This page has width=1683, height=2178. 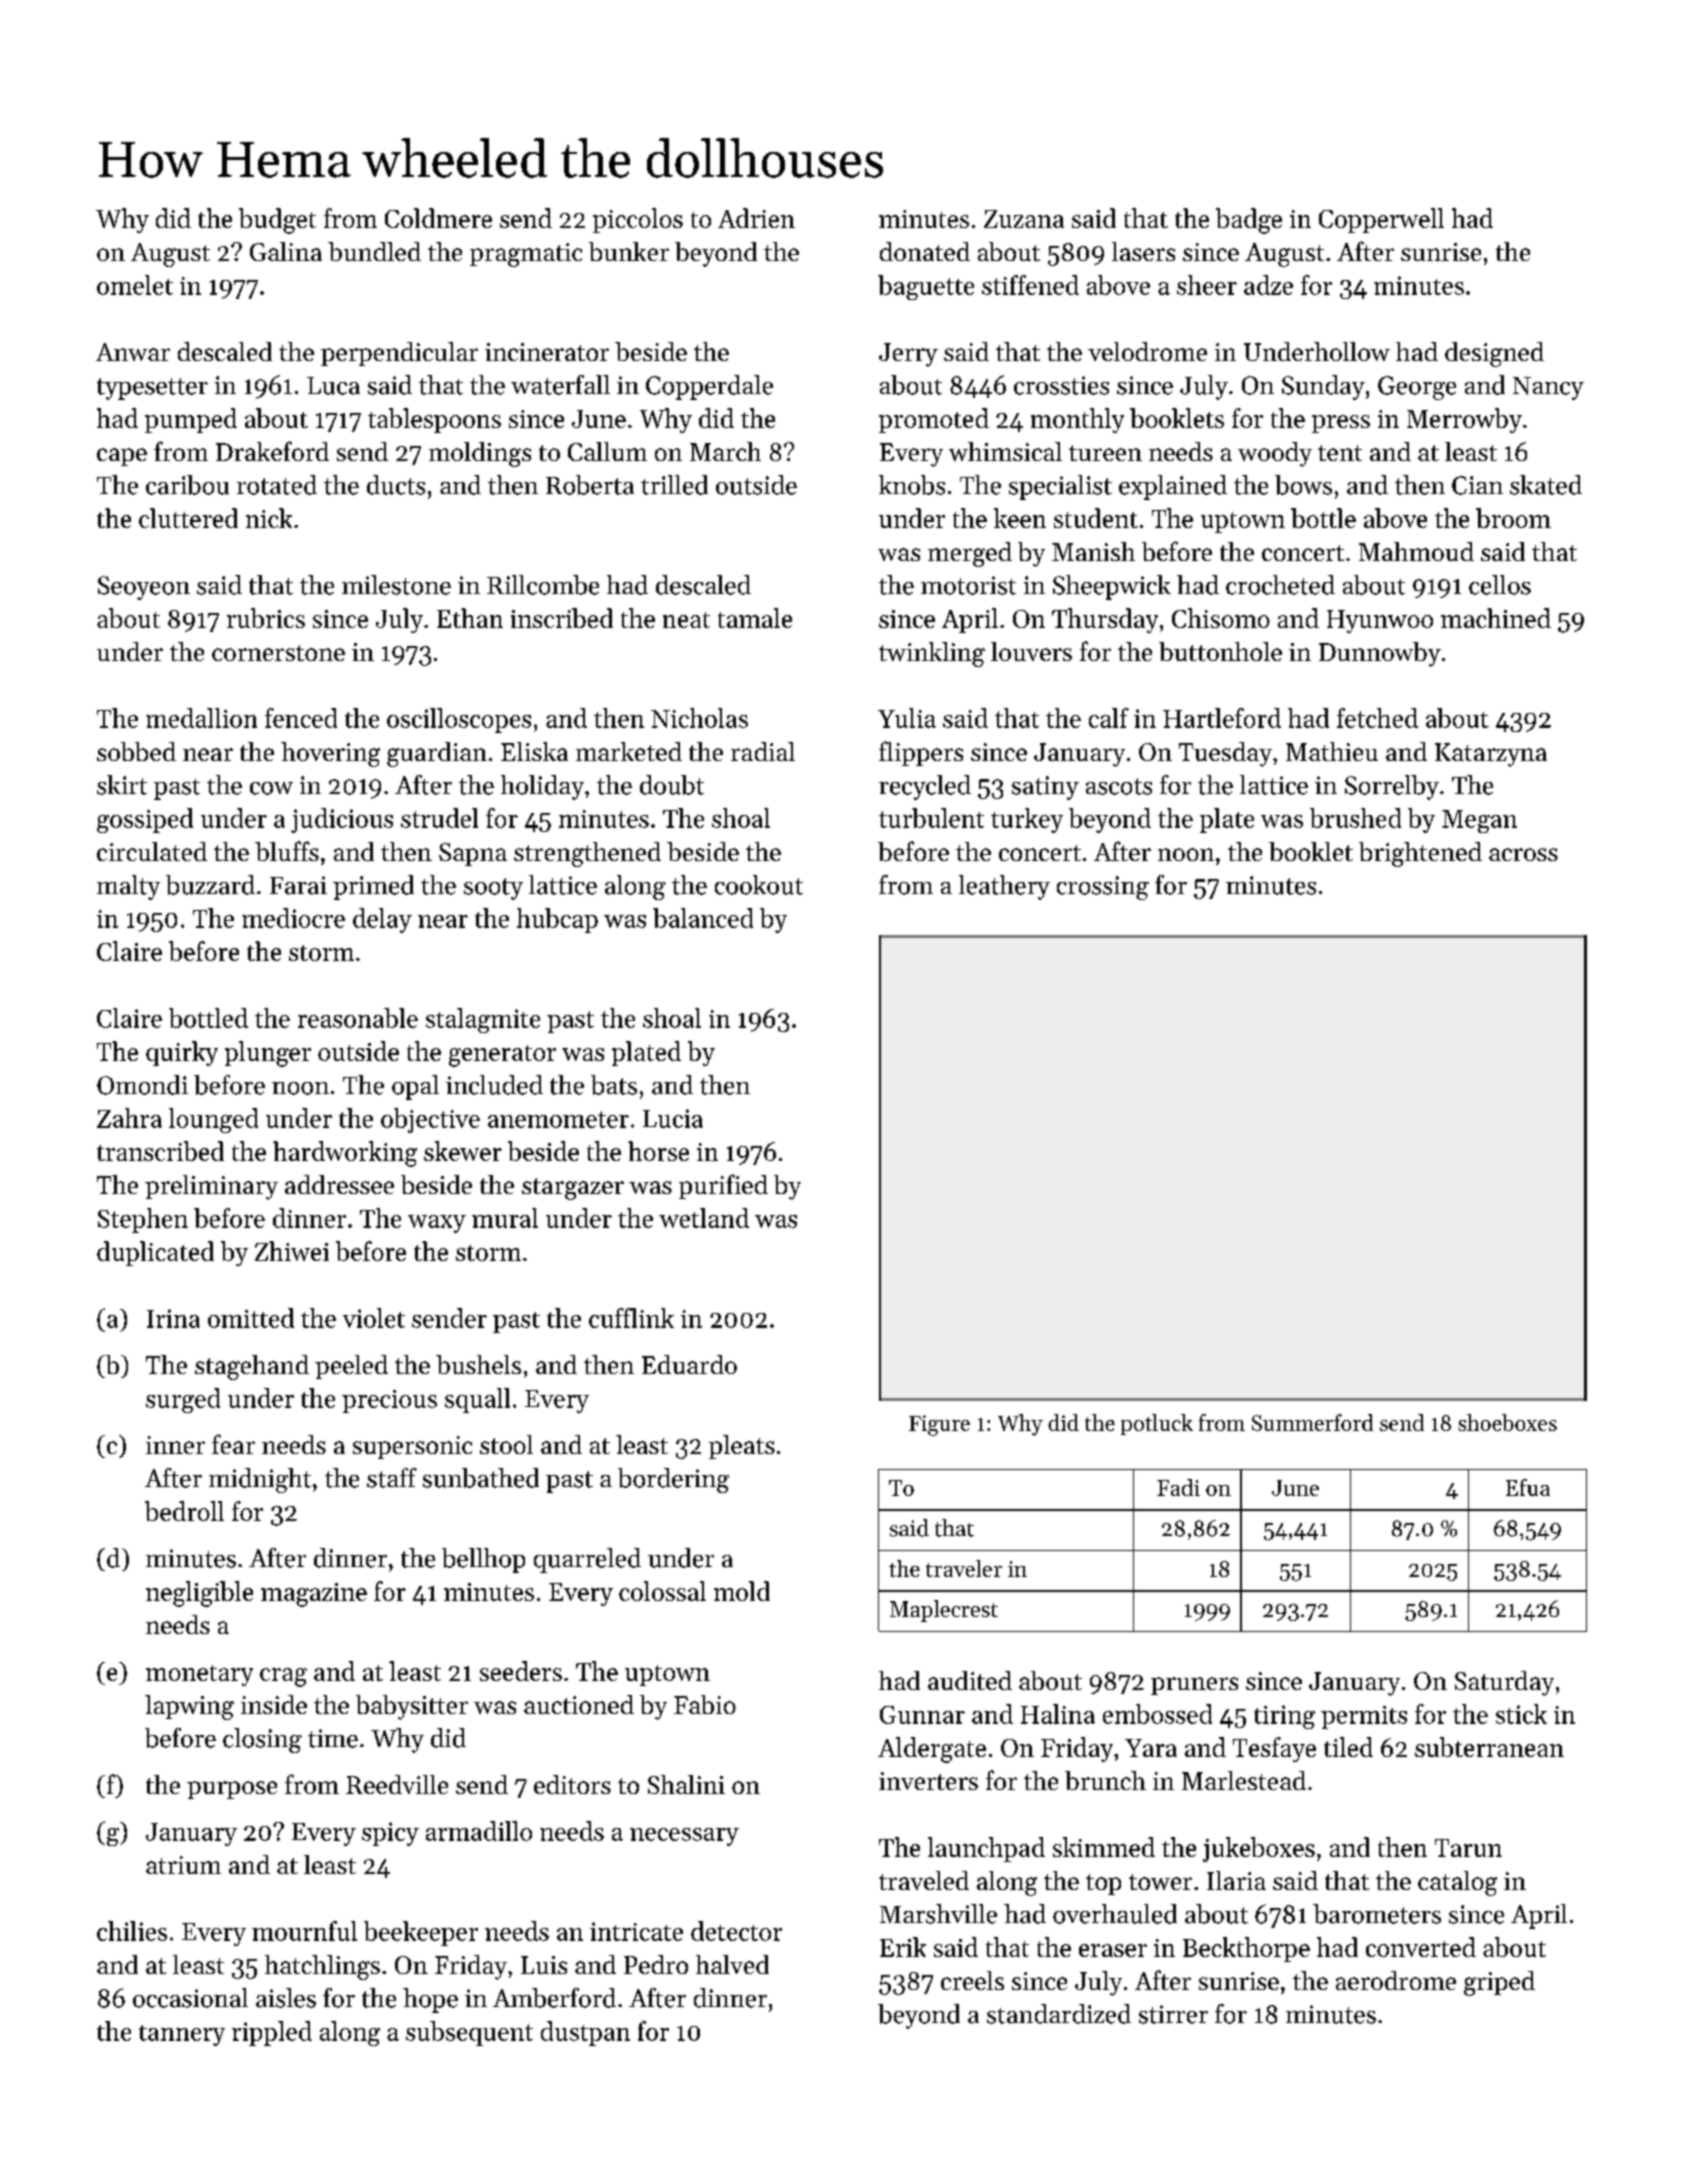 What do you see at coordinates (128, 887) in the page?
I see `malty` at bounding box center [128, 887].
